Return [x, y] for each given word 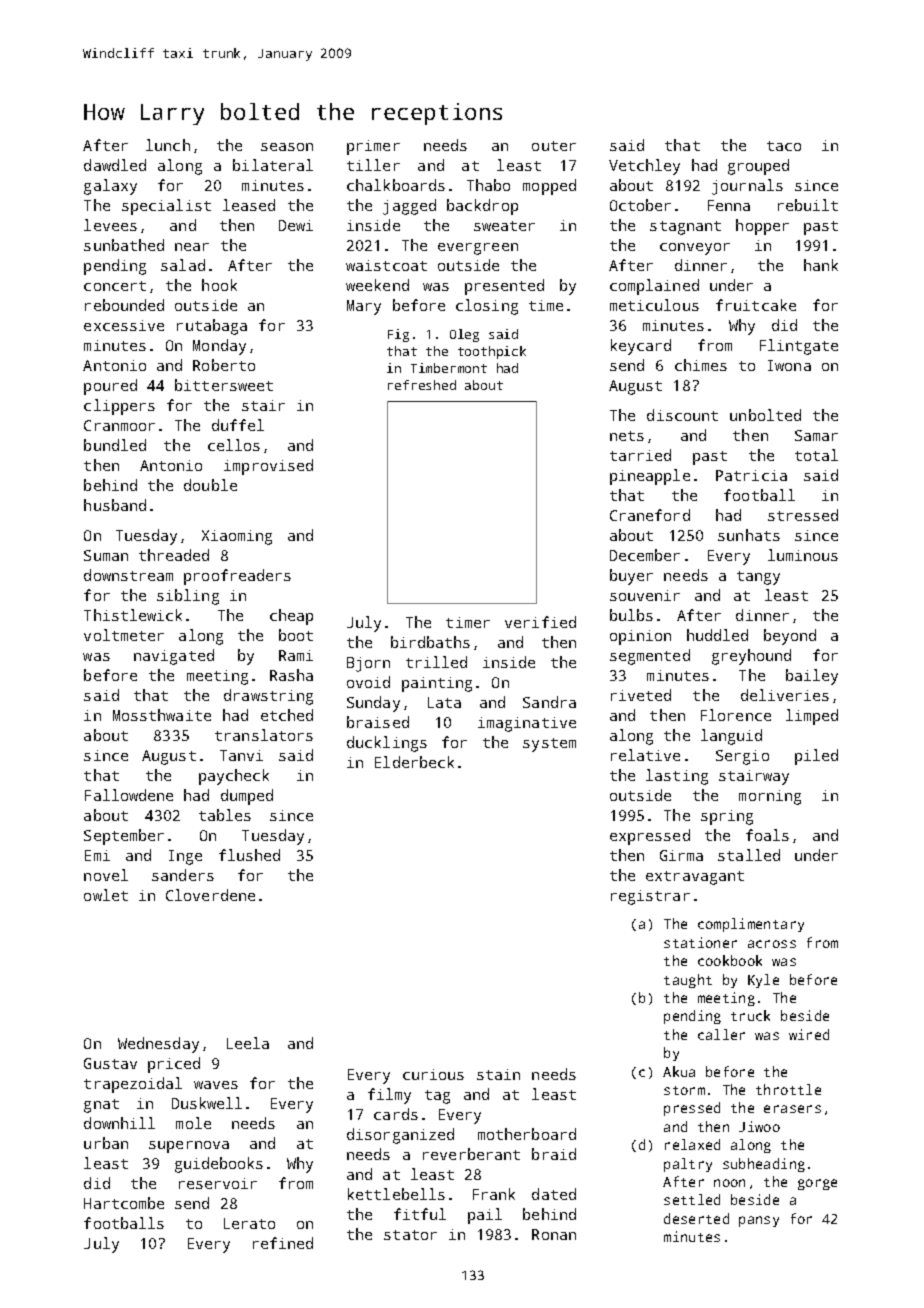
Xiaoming [237, 537]
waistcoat [386, 265]
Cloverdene [210, 895]
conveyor [695, 249]
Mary [364, 307]
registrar [650, 897]
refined [283, 1243]
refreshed [422, 385]
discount [682, 415]
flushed [249, 855]
